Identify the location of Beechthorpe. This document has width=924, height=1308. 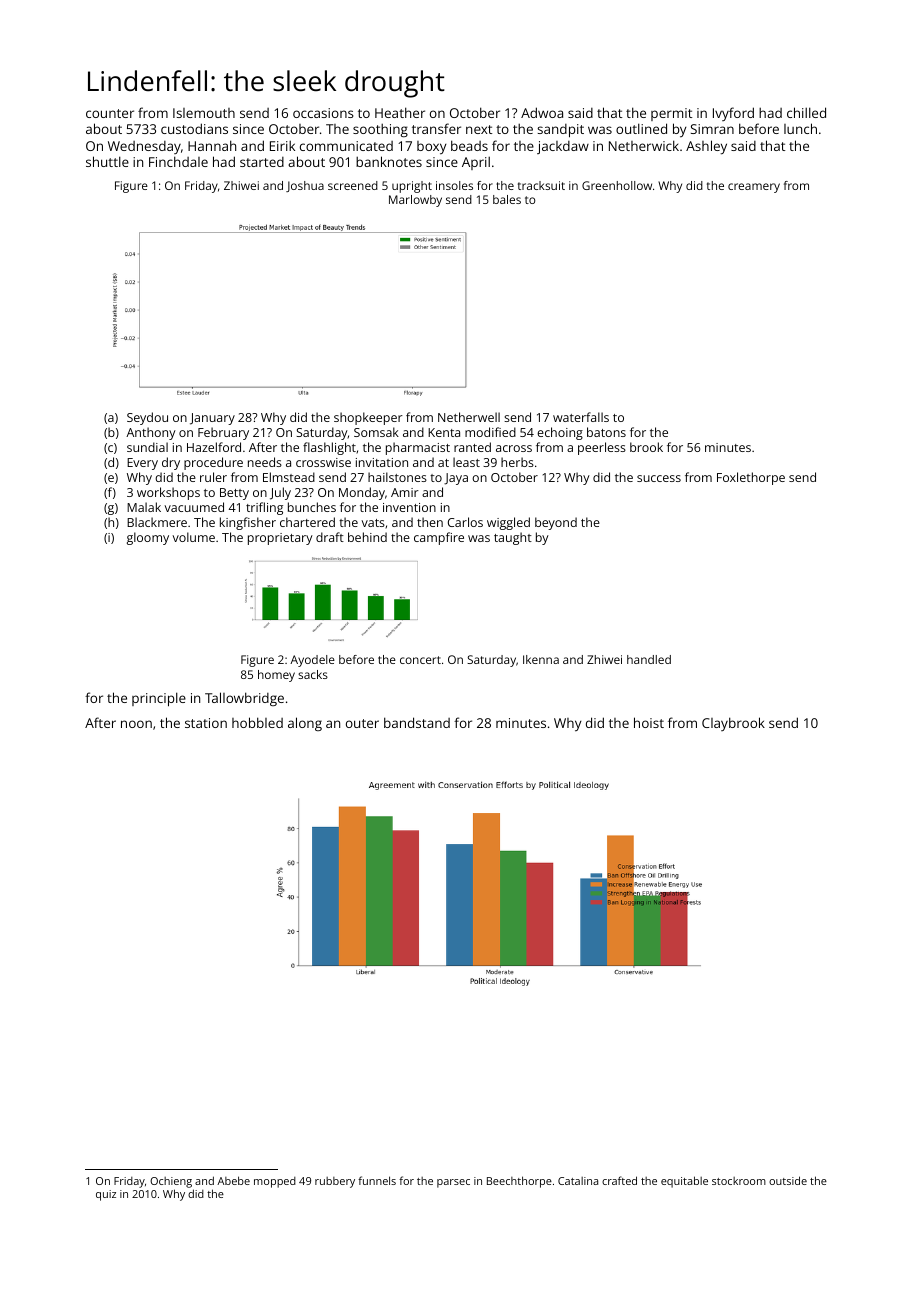
(519, 1182).
